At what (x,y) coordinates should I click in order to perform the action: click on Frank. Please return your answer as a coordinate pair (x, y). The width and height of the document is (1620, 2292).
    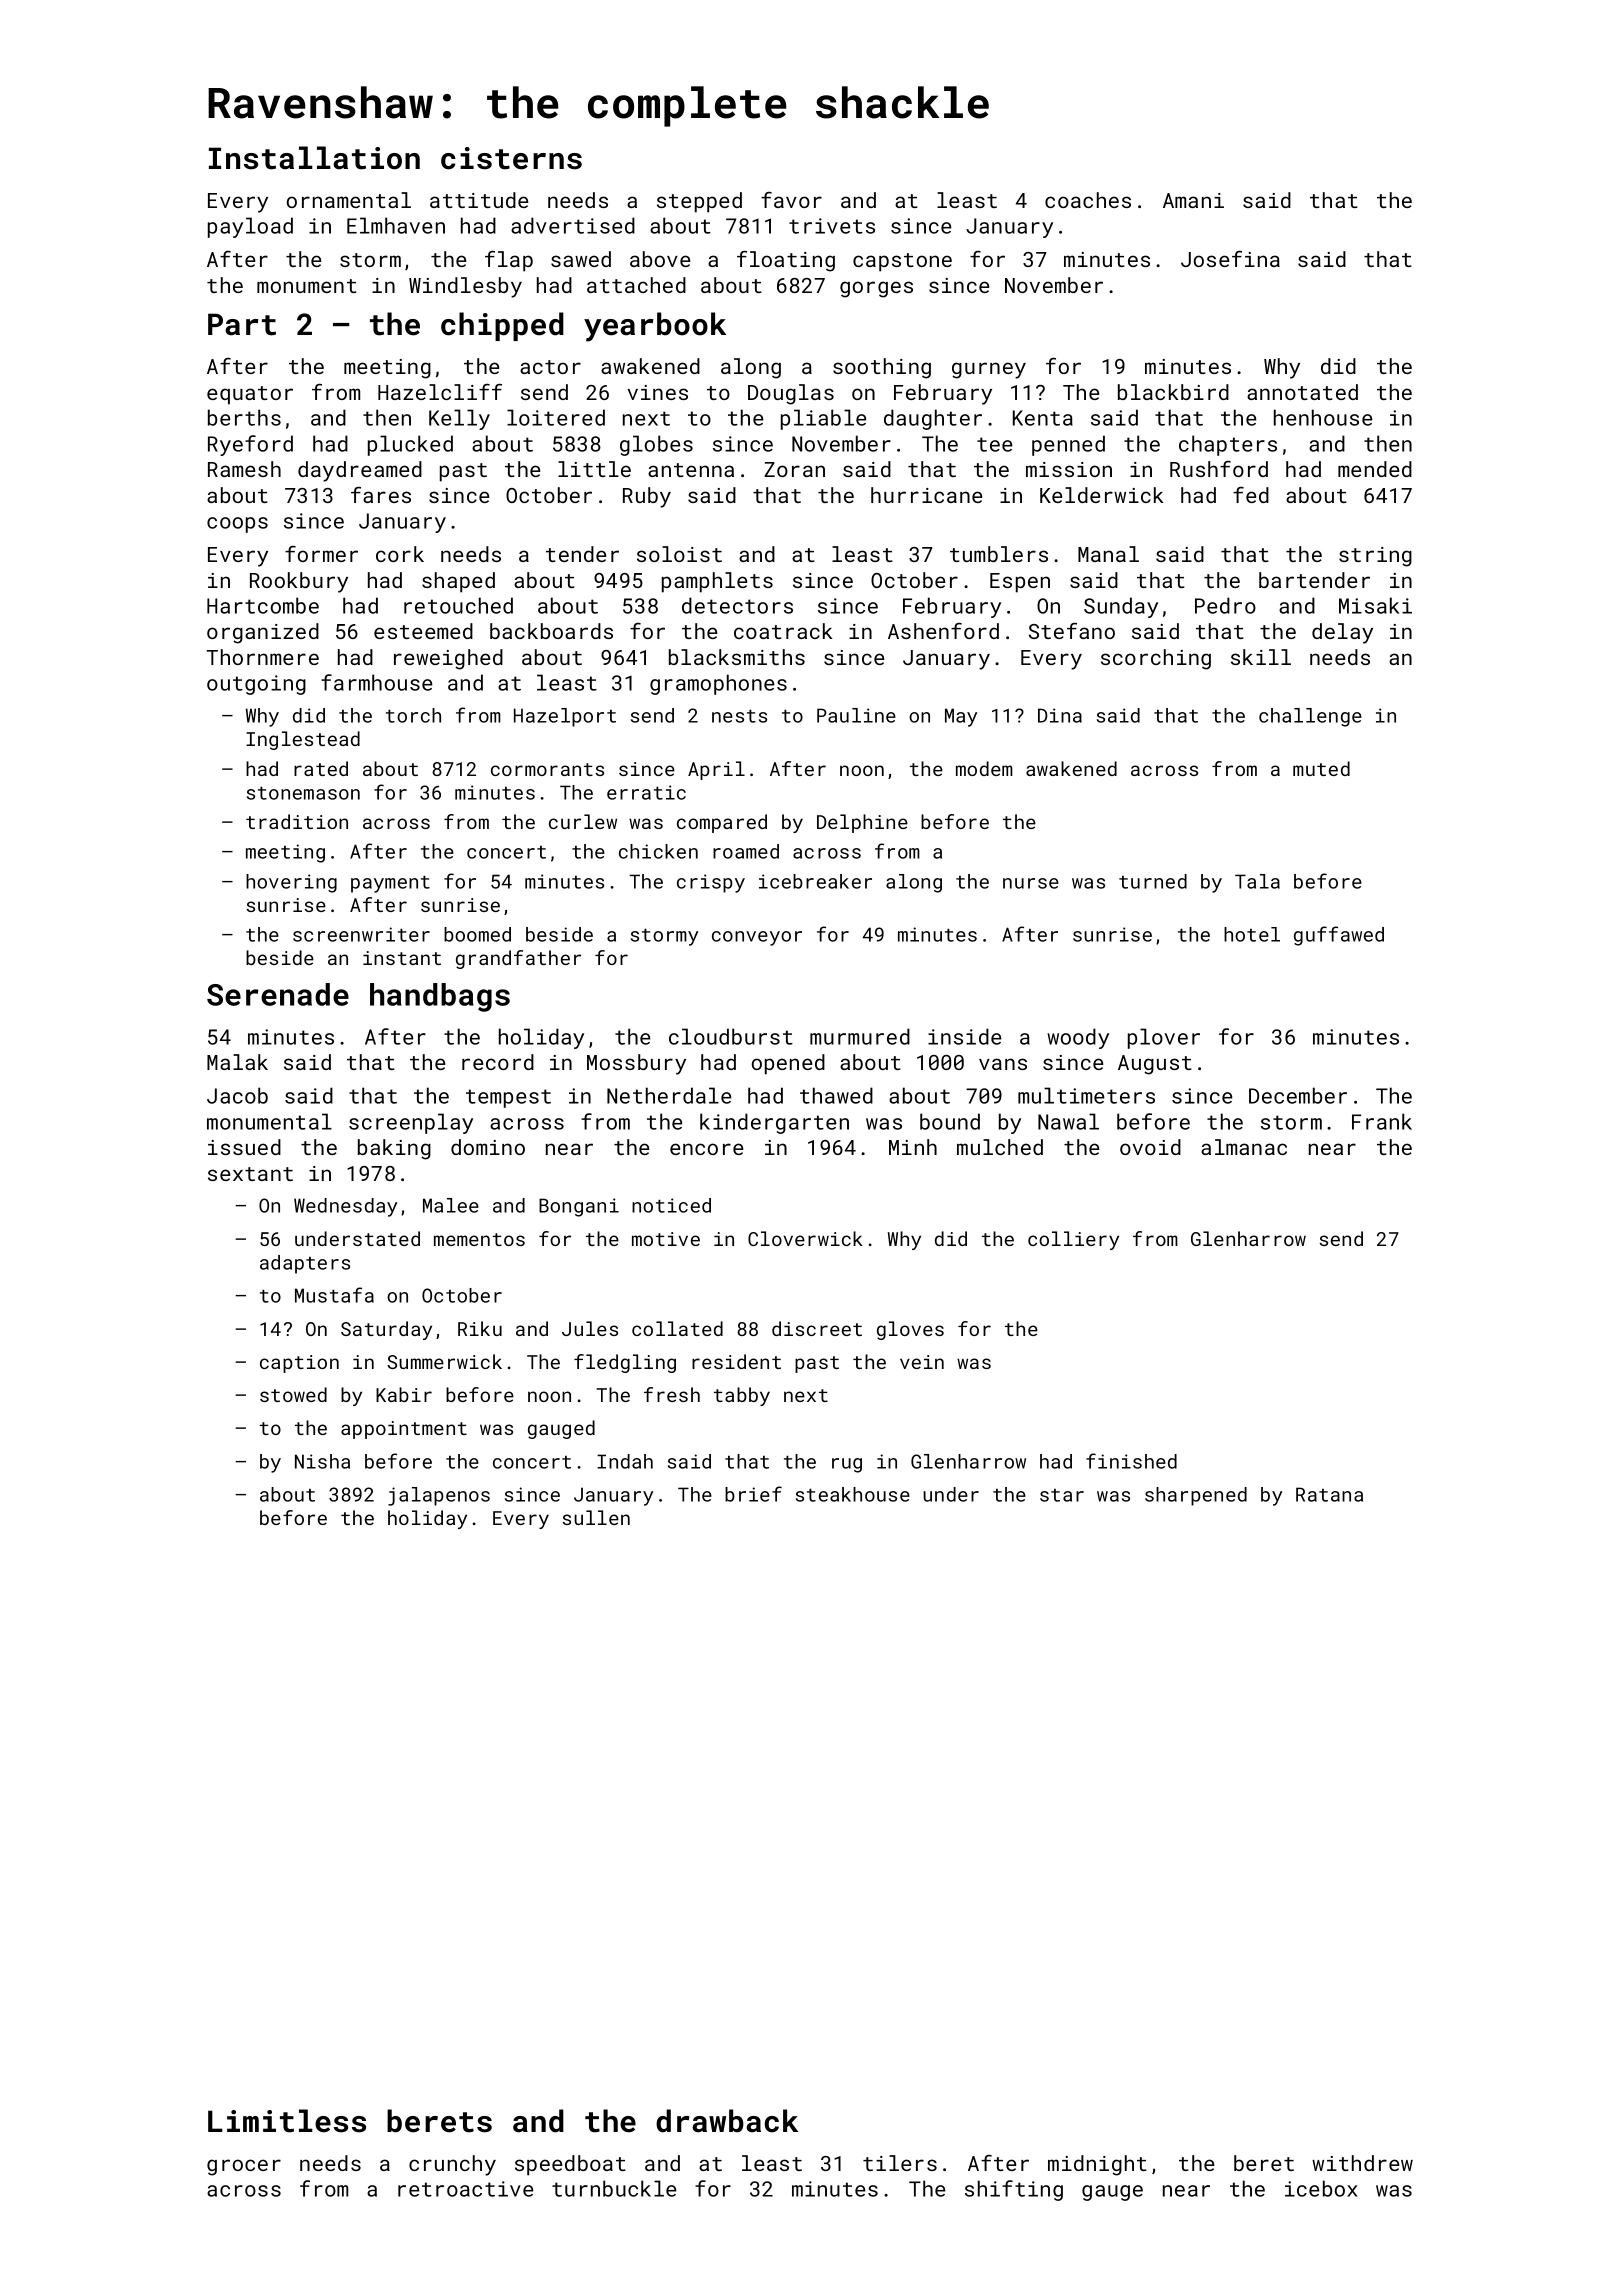
    Looking at the image, I should click on (1382, 1121).
